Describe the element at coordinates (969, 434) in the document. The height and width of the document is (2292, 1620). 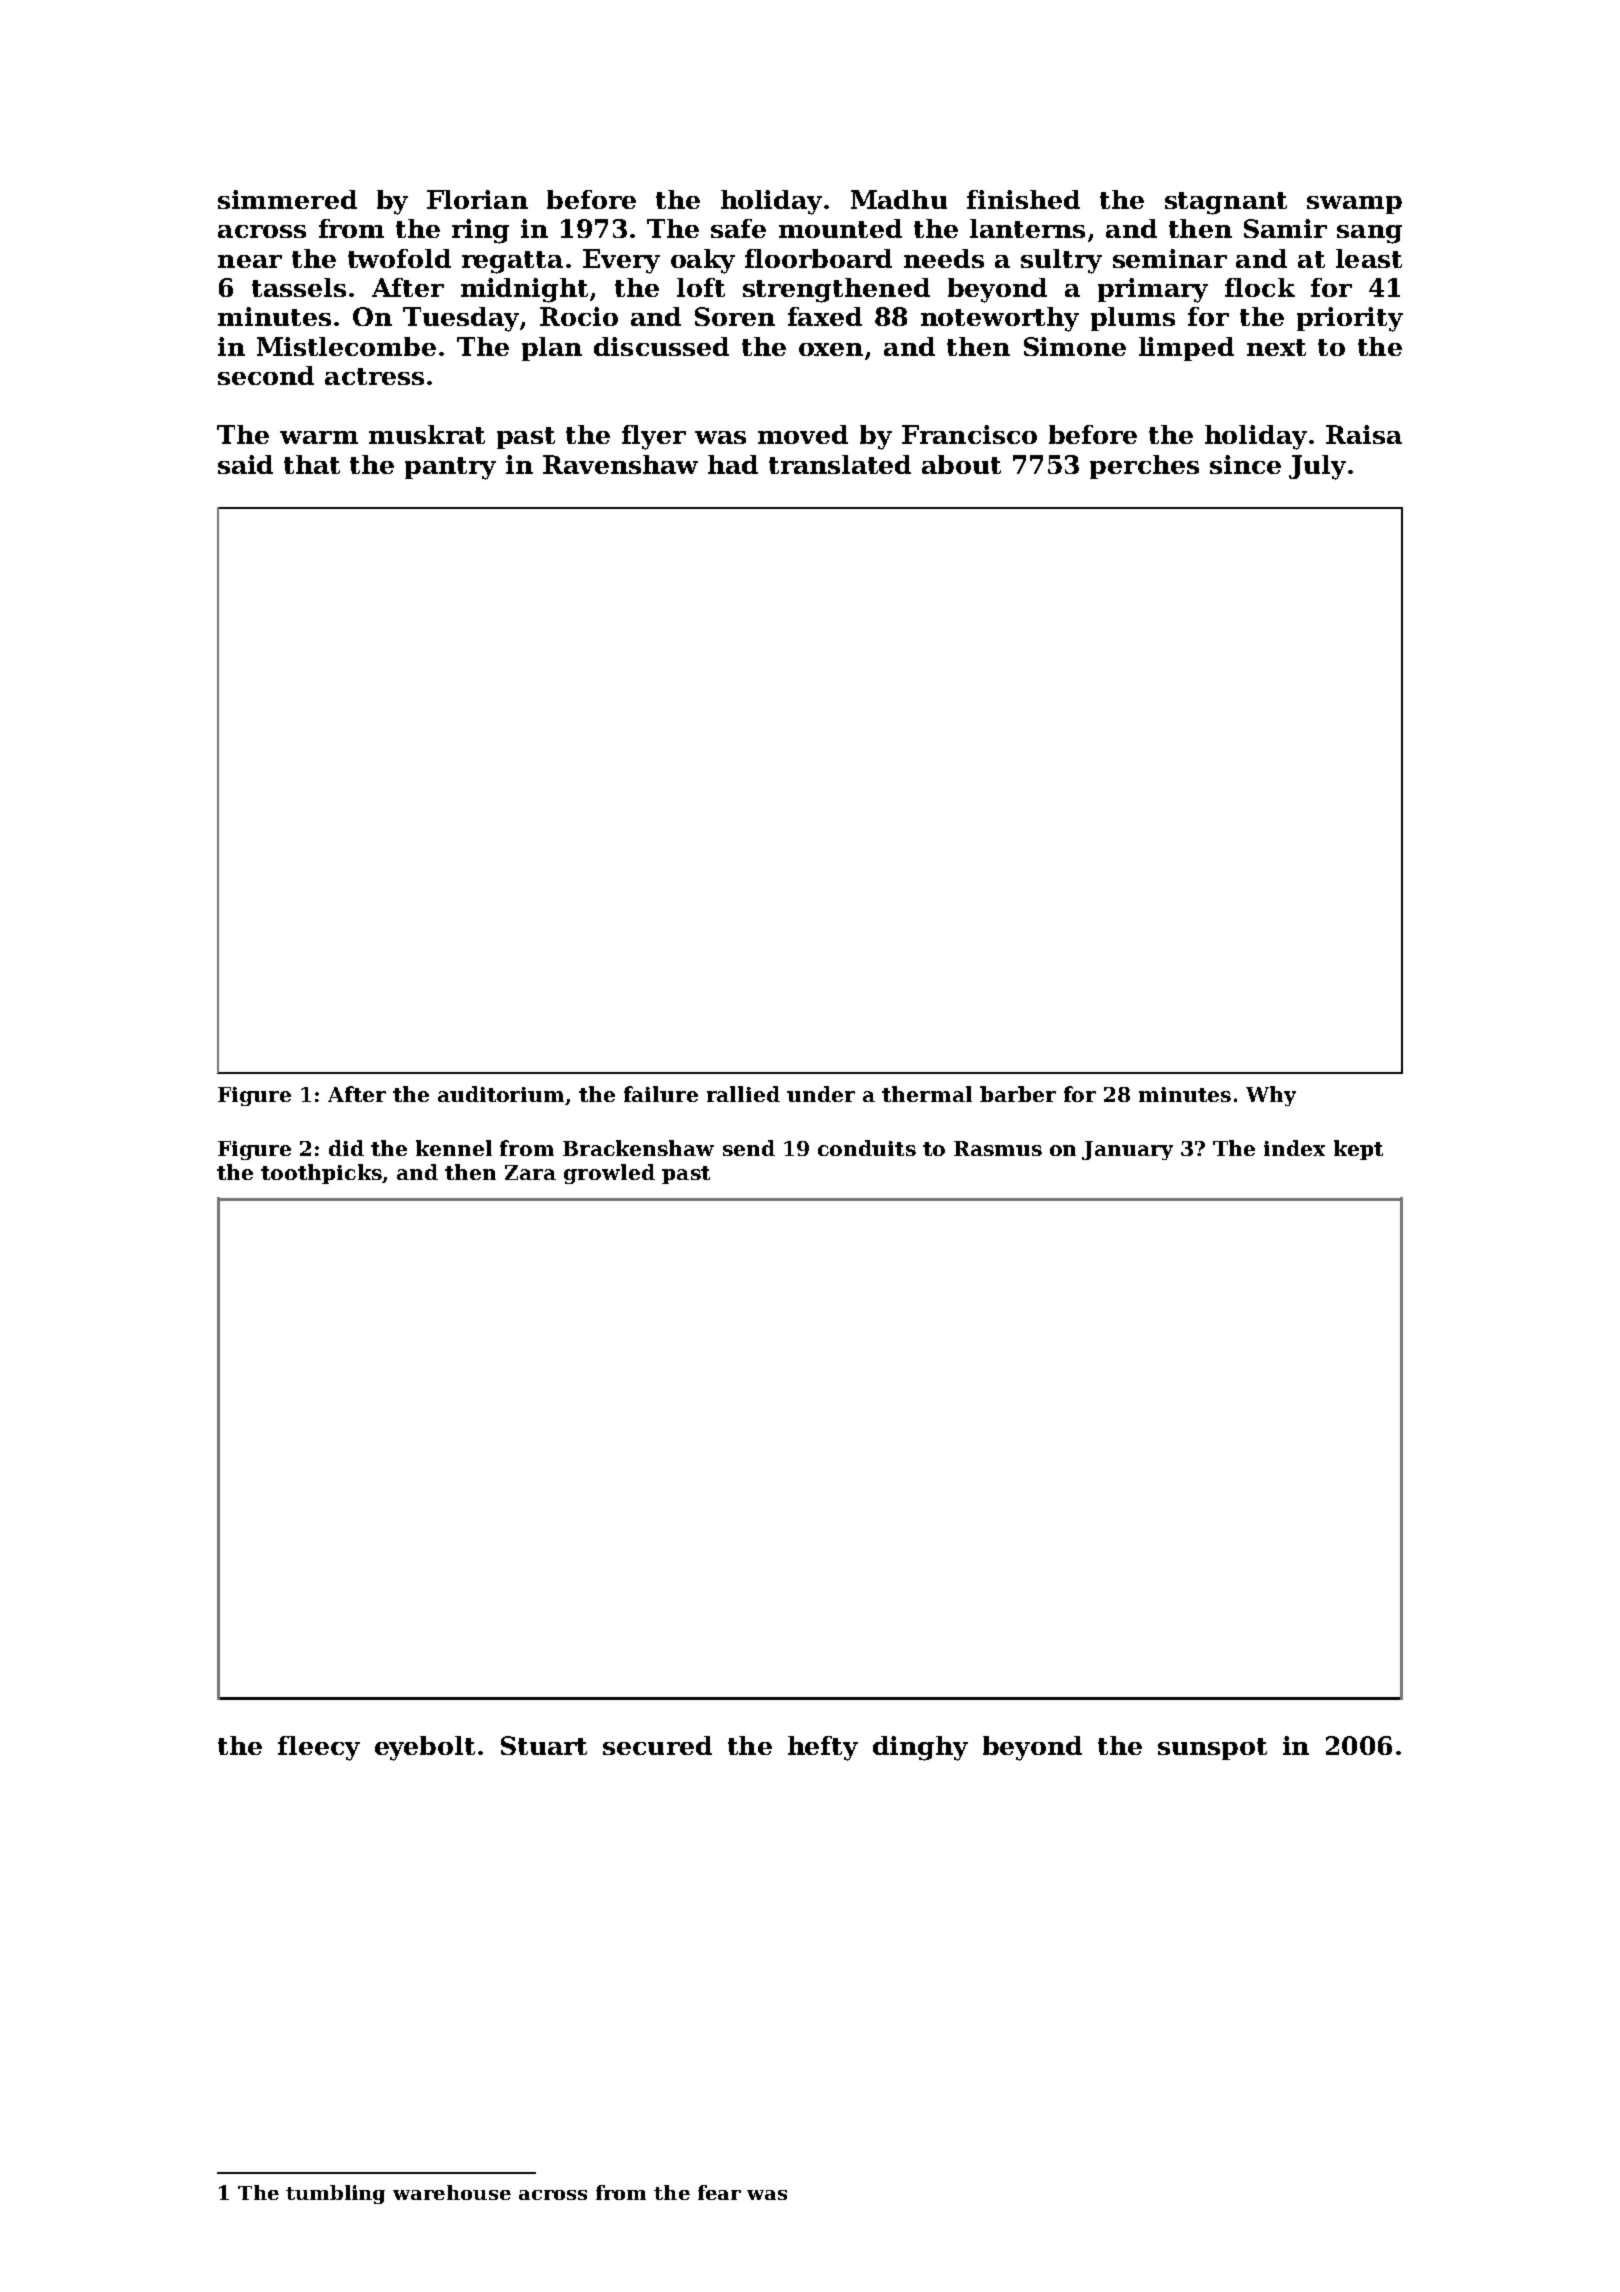
I see `Francisco` at that location.
